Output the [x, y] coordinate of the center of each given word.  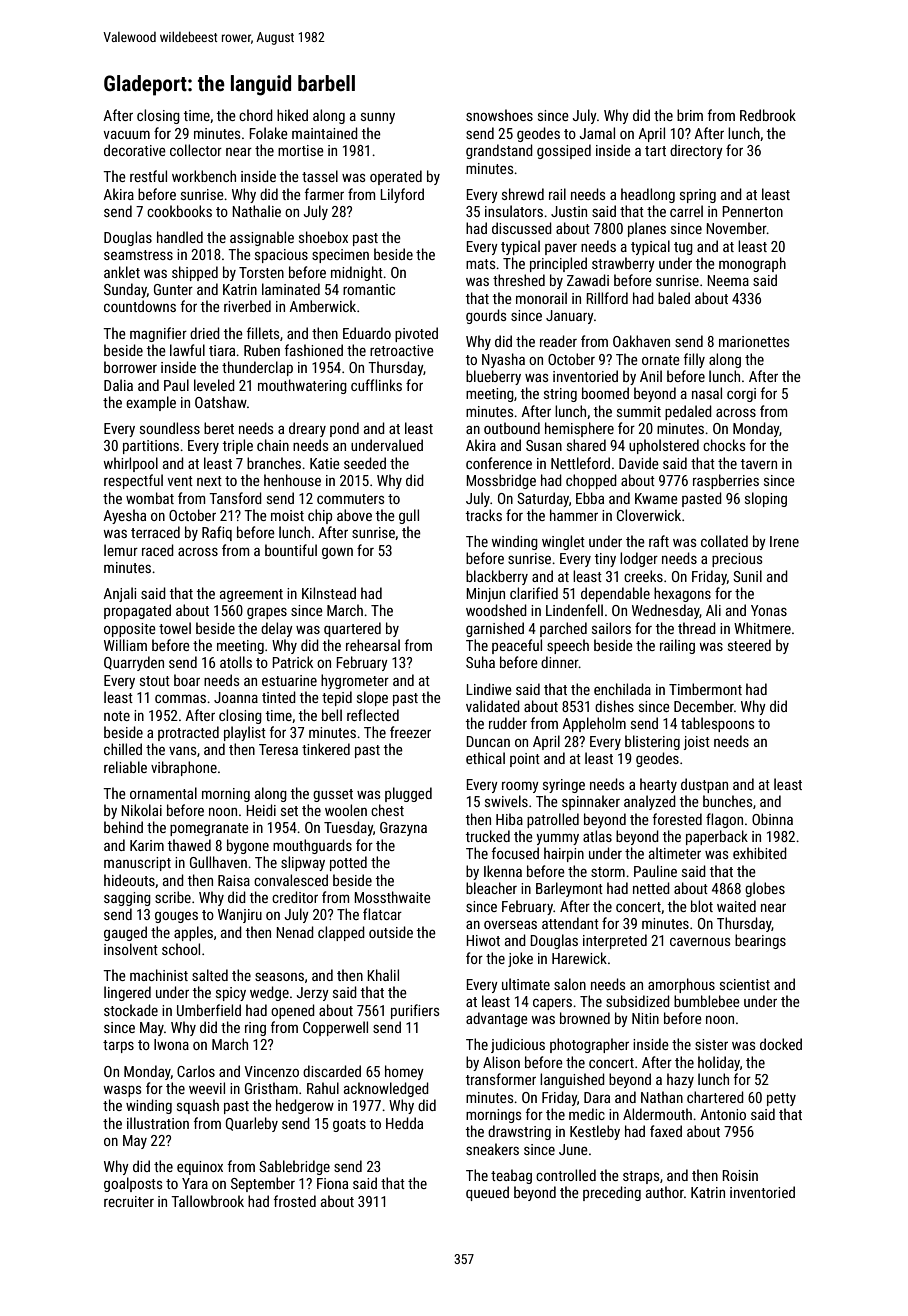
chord [256, 115]
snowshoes [499, 115]
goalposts [133, 1184]
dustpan [704, 785]
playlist [245, 733]
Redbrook [768, 115]
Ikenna [503, 871]
